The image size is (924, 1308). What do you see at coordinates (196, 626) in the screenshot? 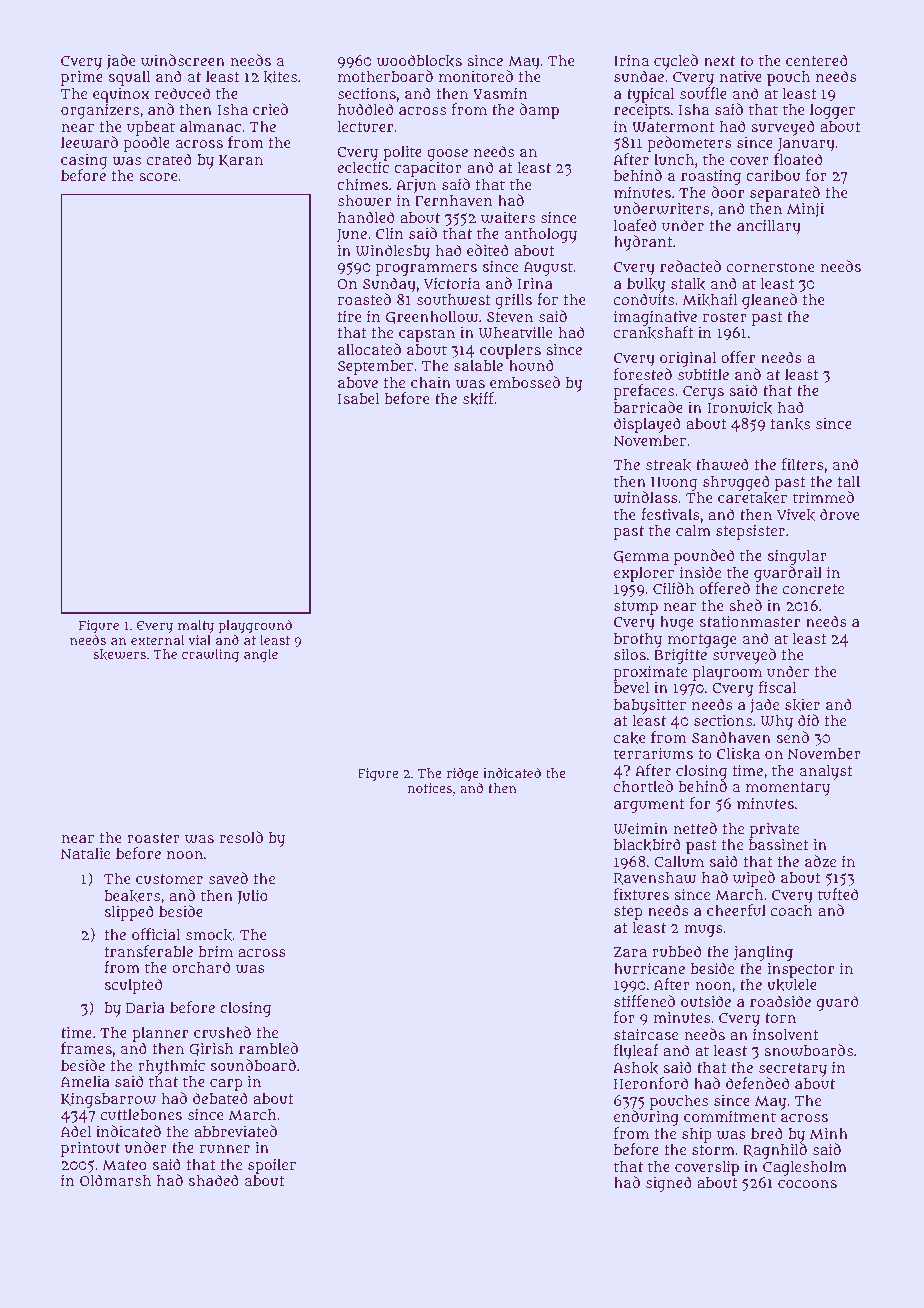
I see `malty` at bounding box center [196, 626].
